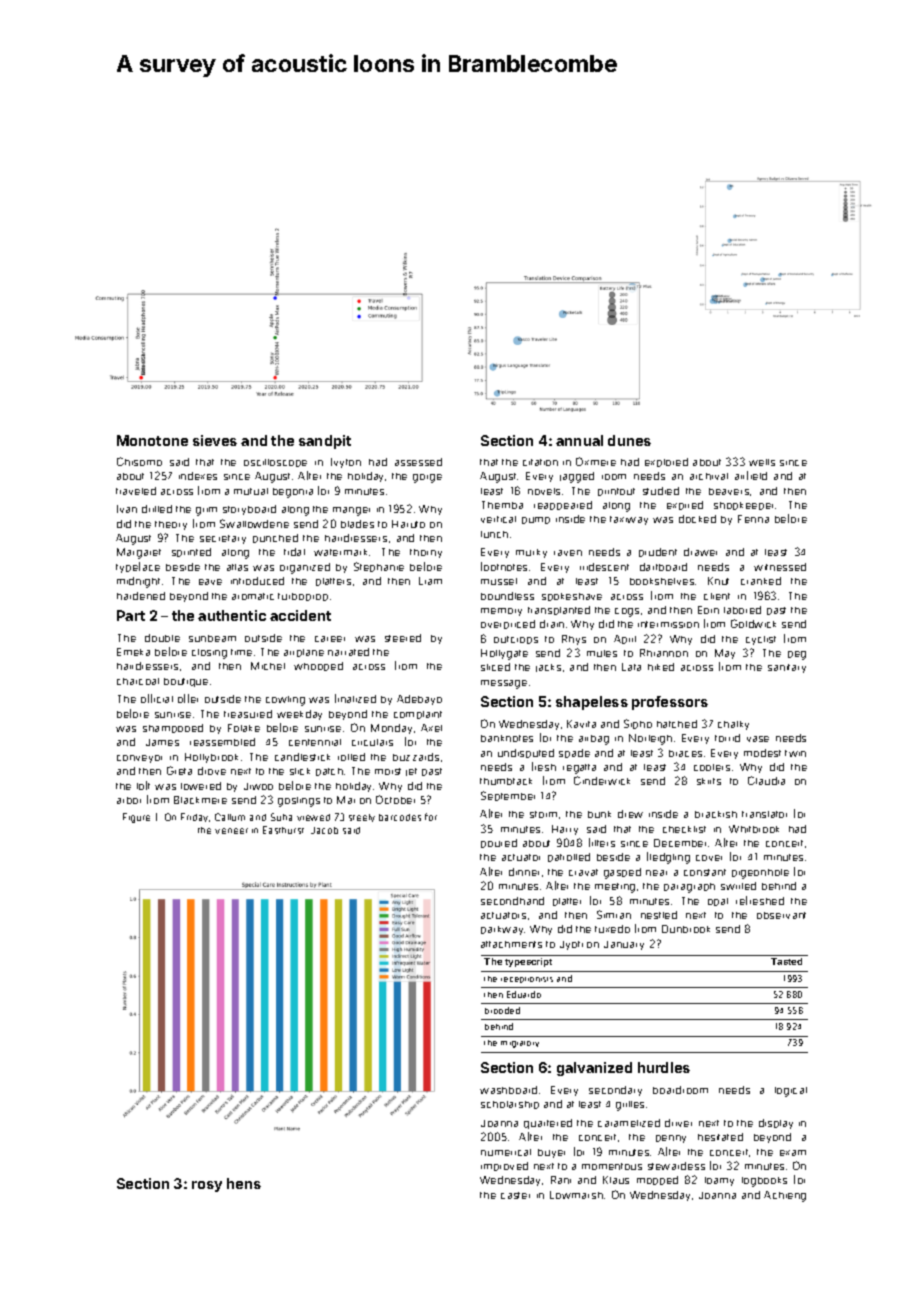 This document has height=1314, width=924. What do you see at coordinates (136, 818) in the document?
I see `Figure` at bounding box center [136, 818].
